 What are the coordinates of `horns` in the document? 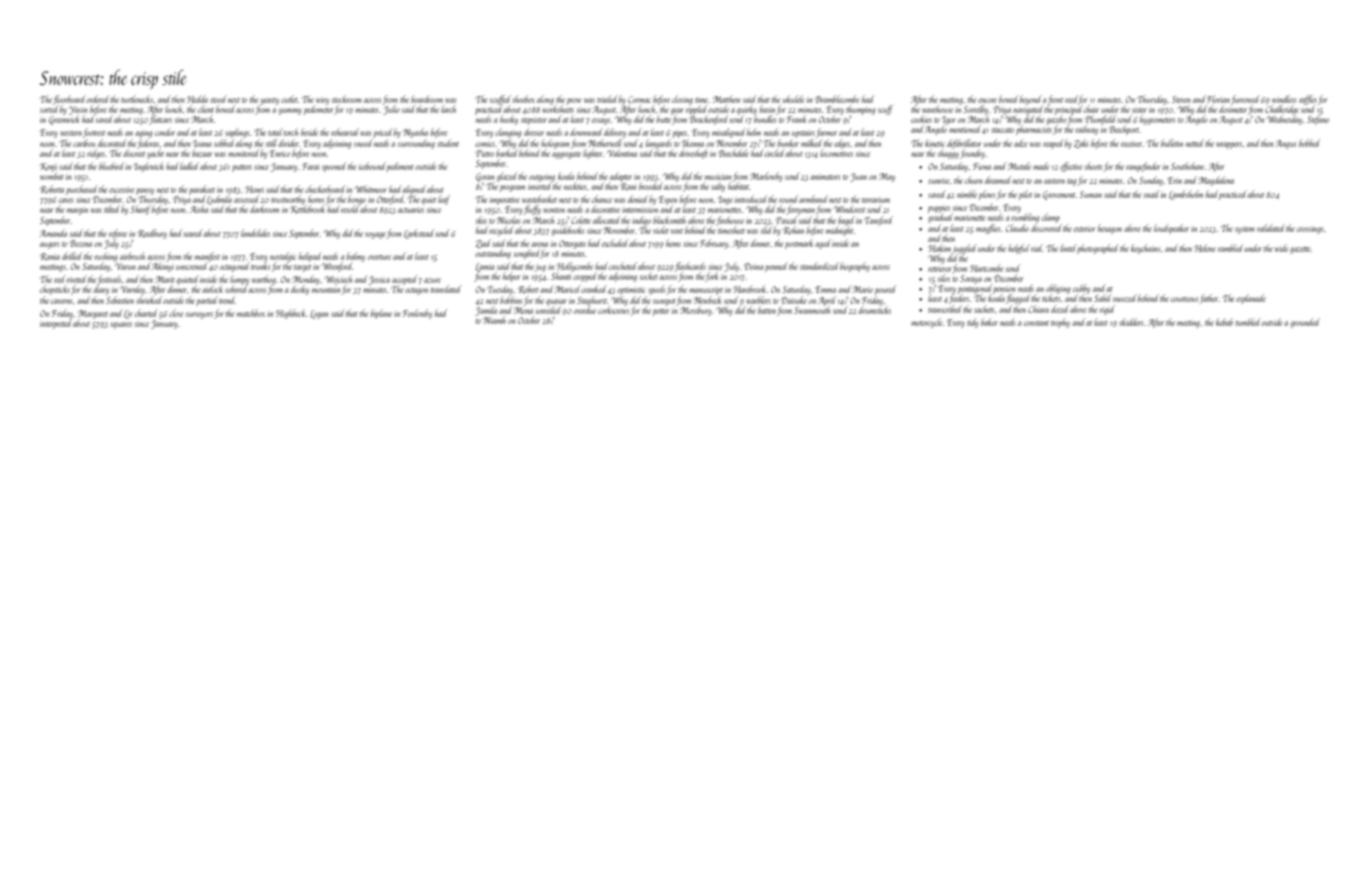 It's located at (316, 199).
